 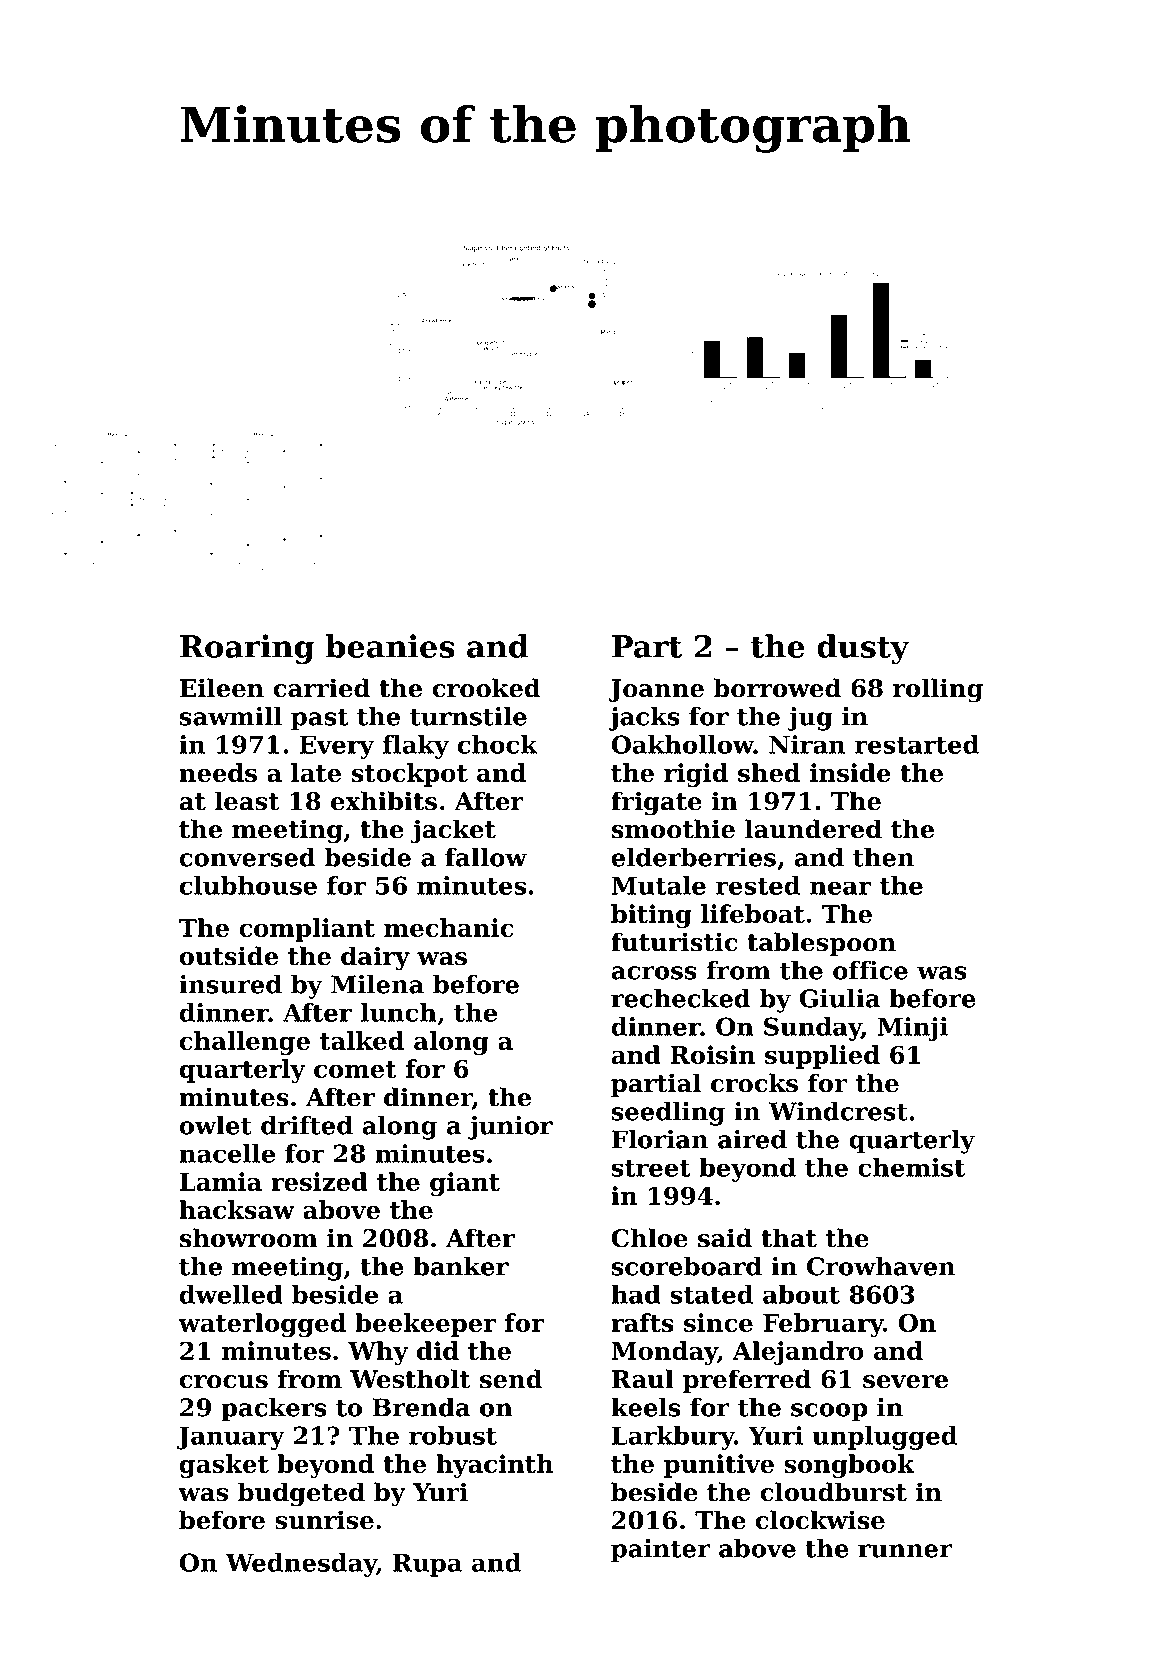 What do you see at coordinates (224, 1466) in the screenshot?
I see `gasket` at bounding box center [224, 1466].
